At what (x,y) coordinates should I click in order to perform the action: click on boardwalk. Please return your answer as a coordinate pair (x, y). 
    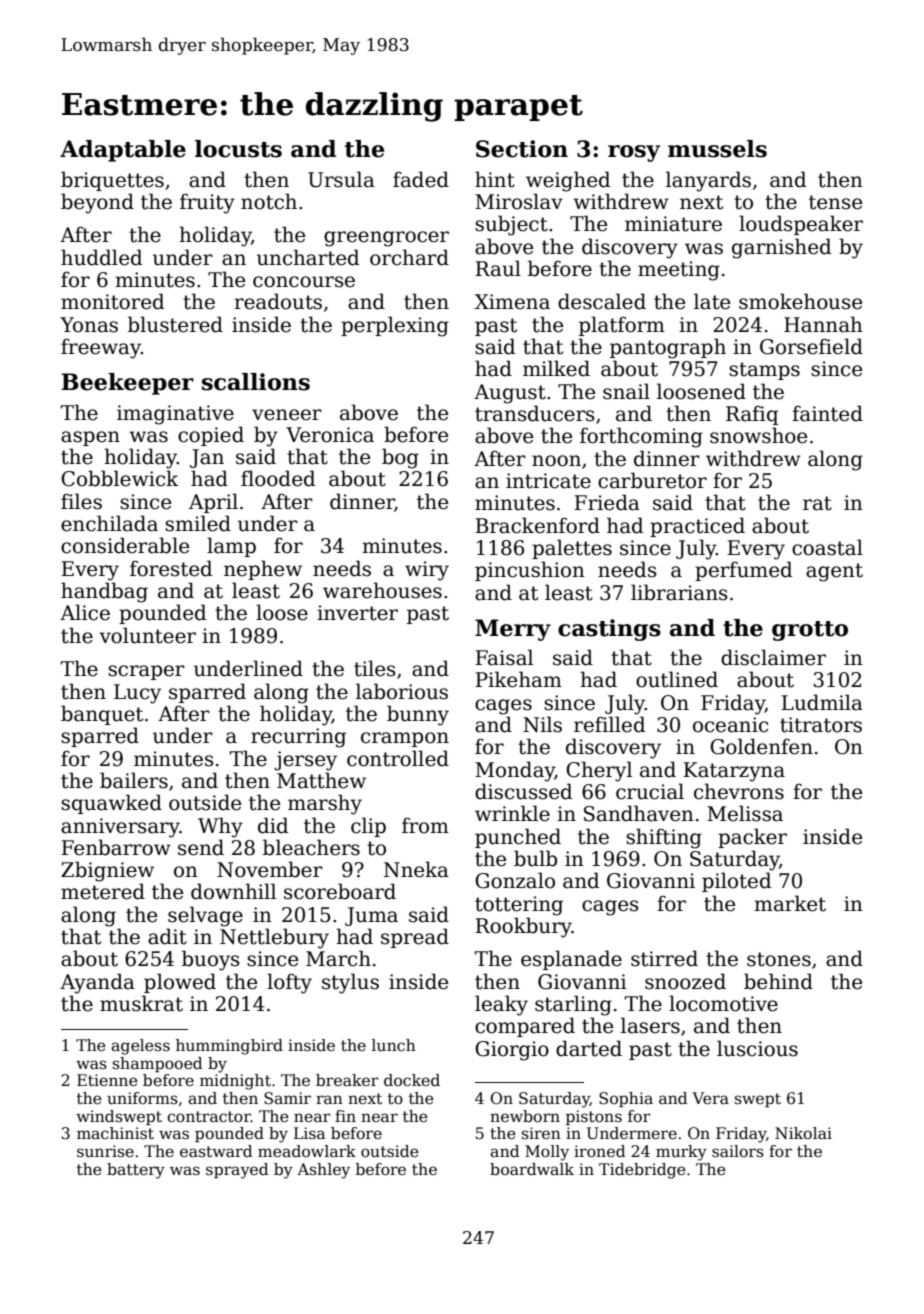
    Looking at the image, I should click on (532, 1169).
